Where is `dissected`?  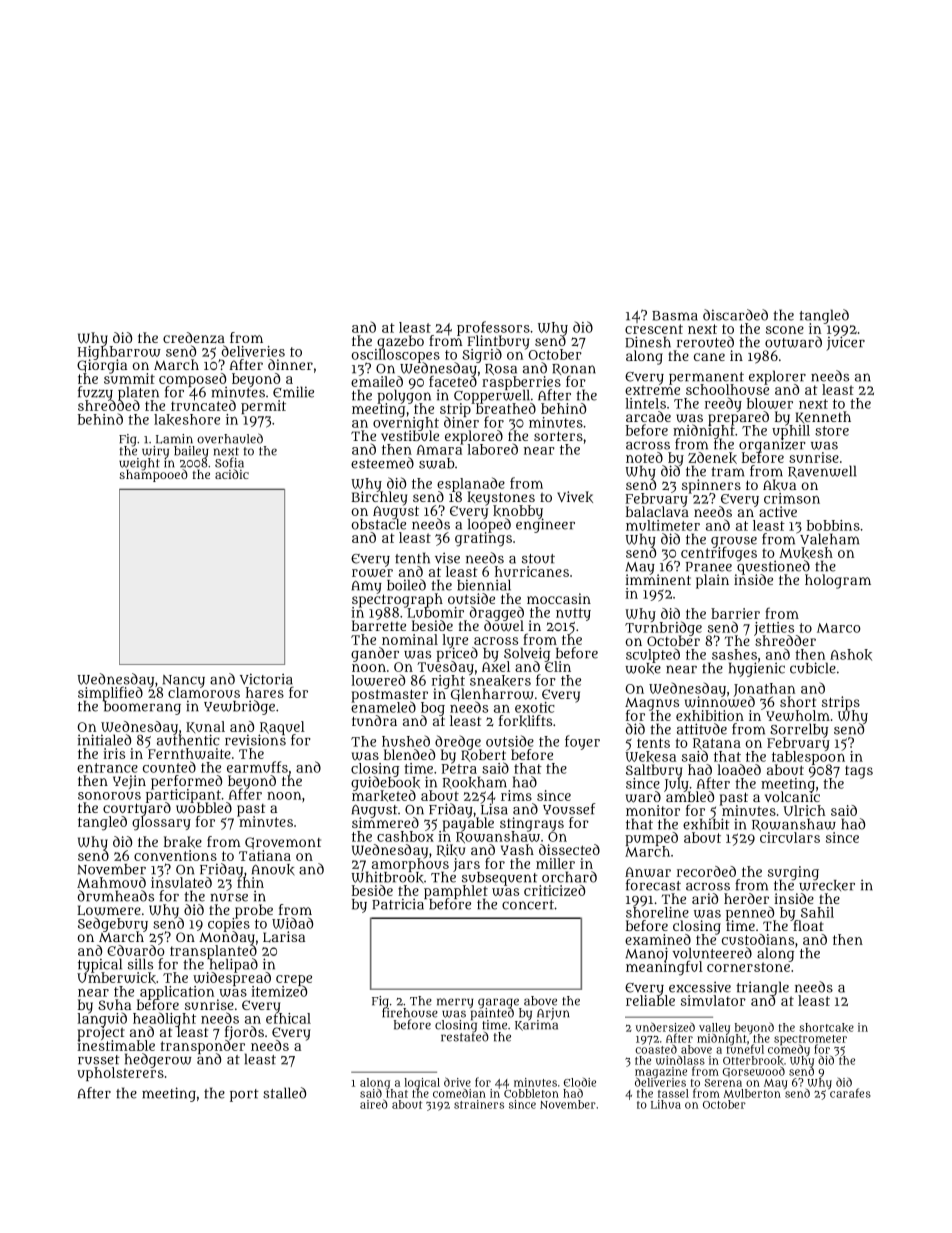
dissected is located at coordinates (569, 849).
